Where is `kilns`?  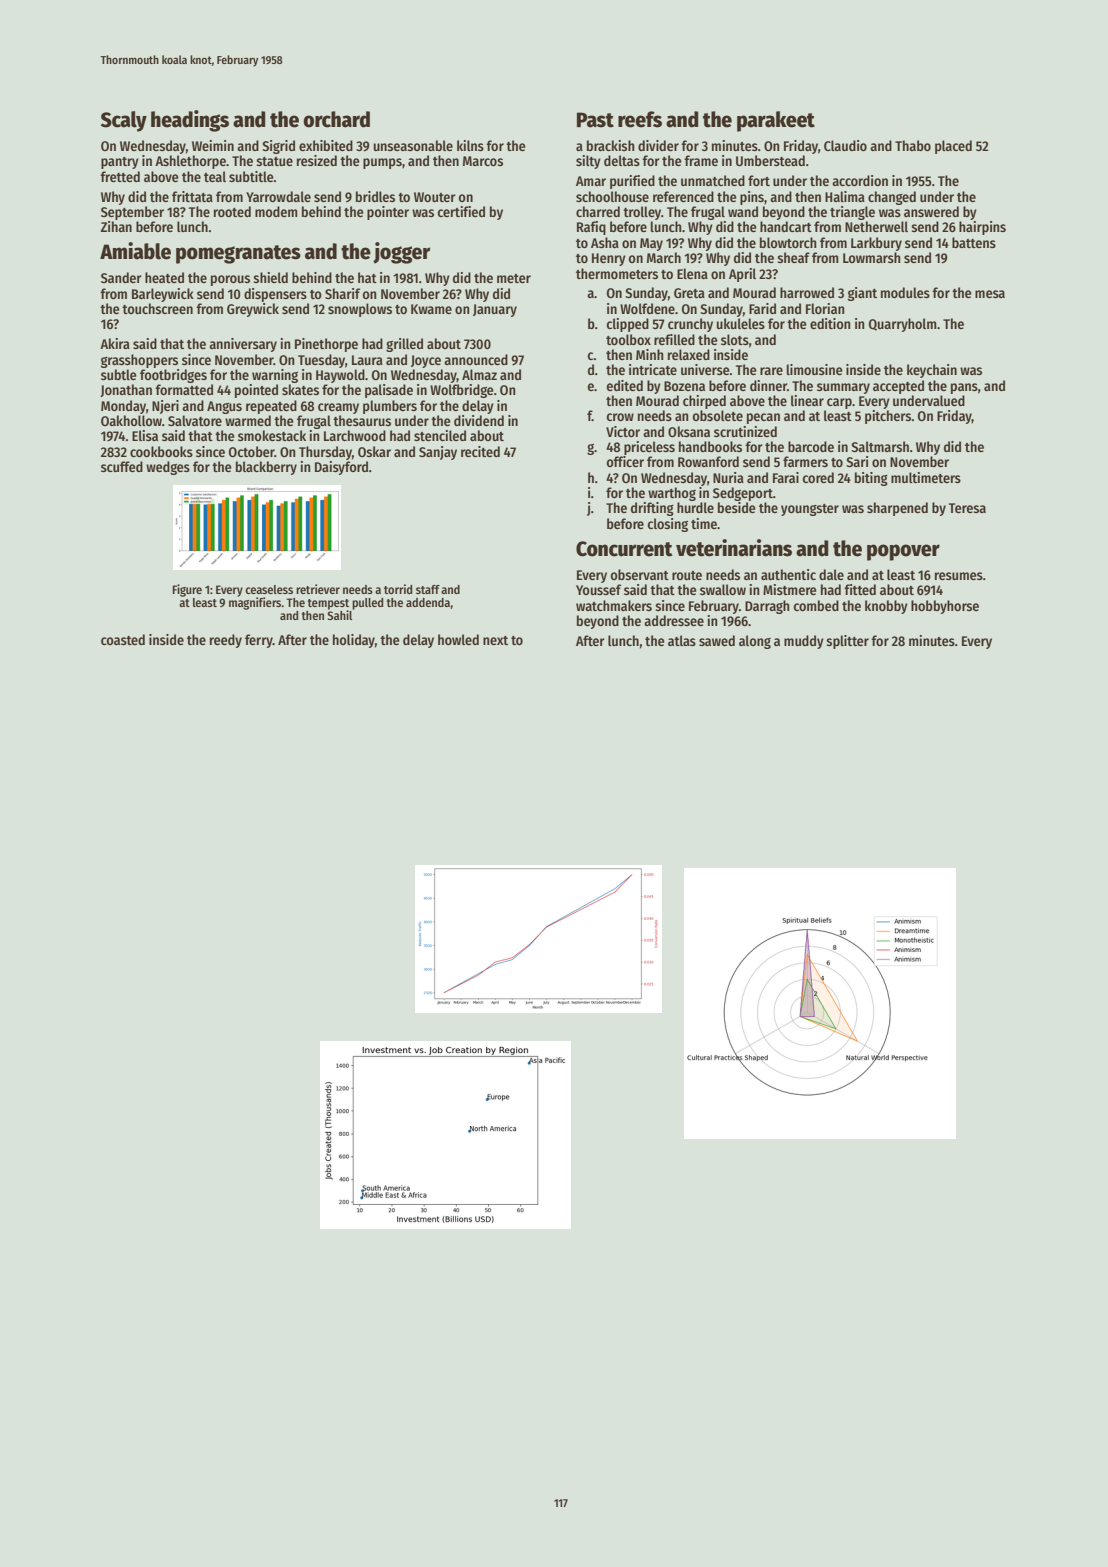 kilns is located at coordinates (470, 145).
